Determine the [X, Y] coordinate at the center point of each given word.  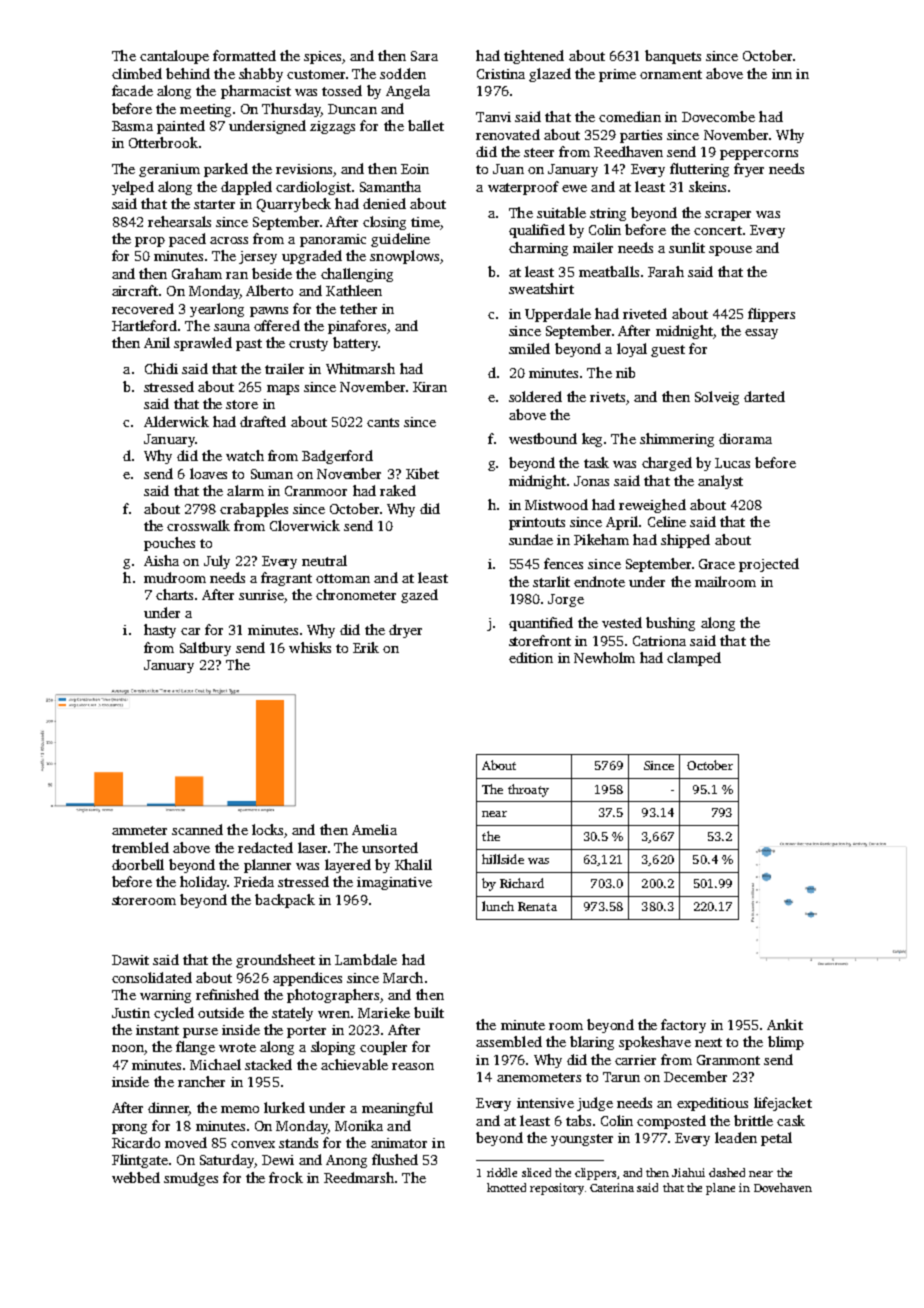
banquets [673, 57]
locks [267, 829]
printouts [537, 523]
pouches [169, 544]
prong [129, 1129]
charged [667, 464]
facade [132, 90]
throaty [528, 790]
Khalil [413, 864]
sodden [403, 73]
